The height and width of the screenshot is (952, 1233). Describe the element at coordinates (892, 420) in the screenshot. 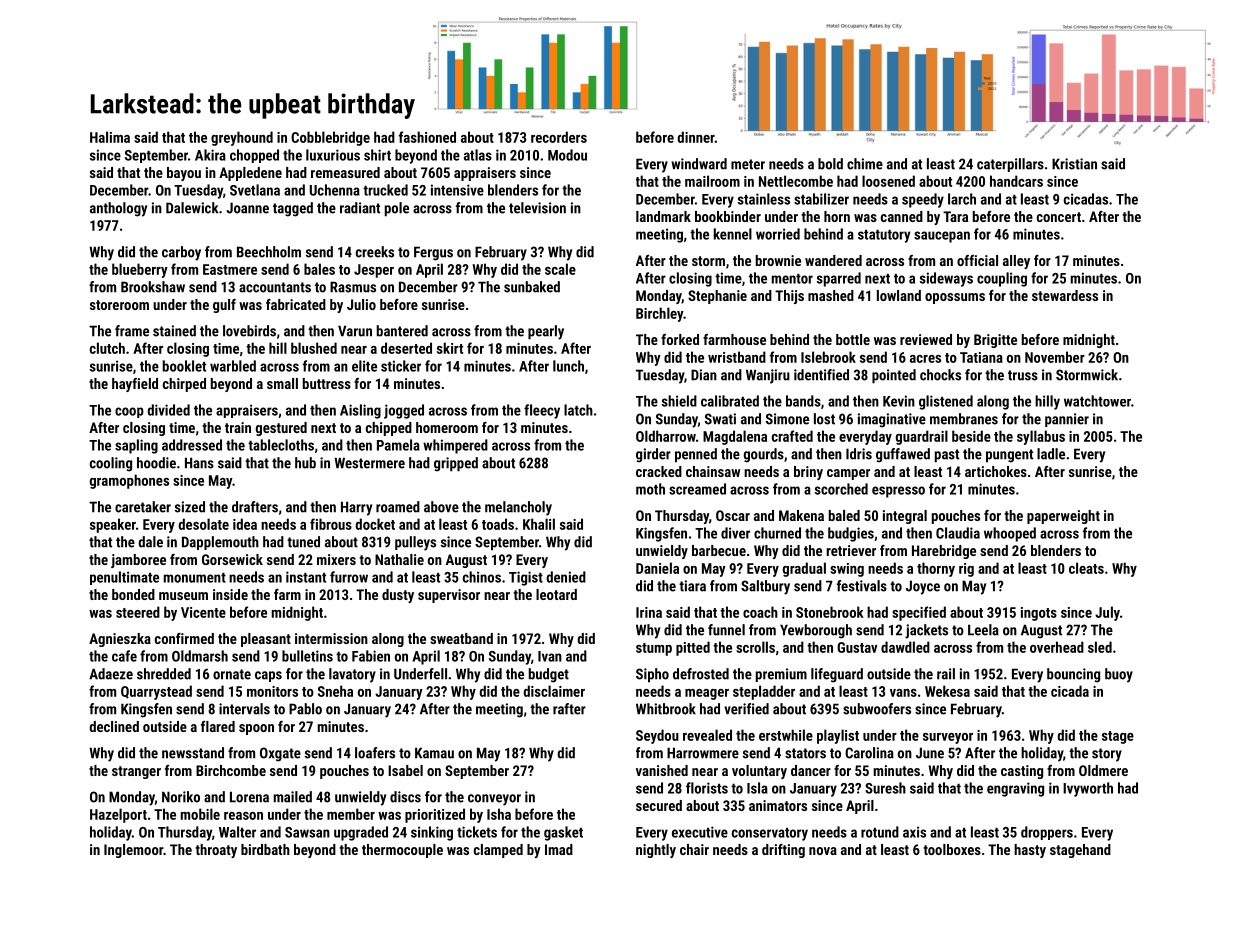

I see `imaginative` at that location.
